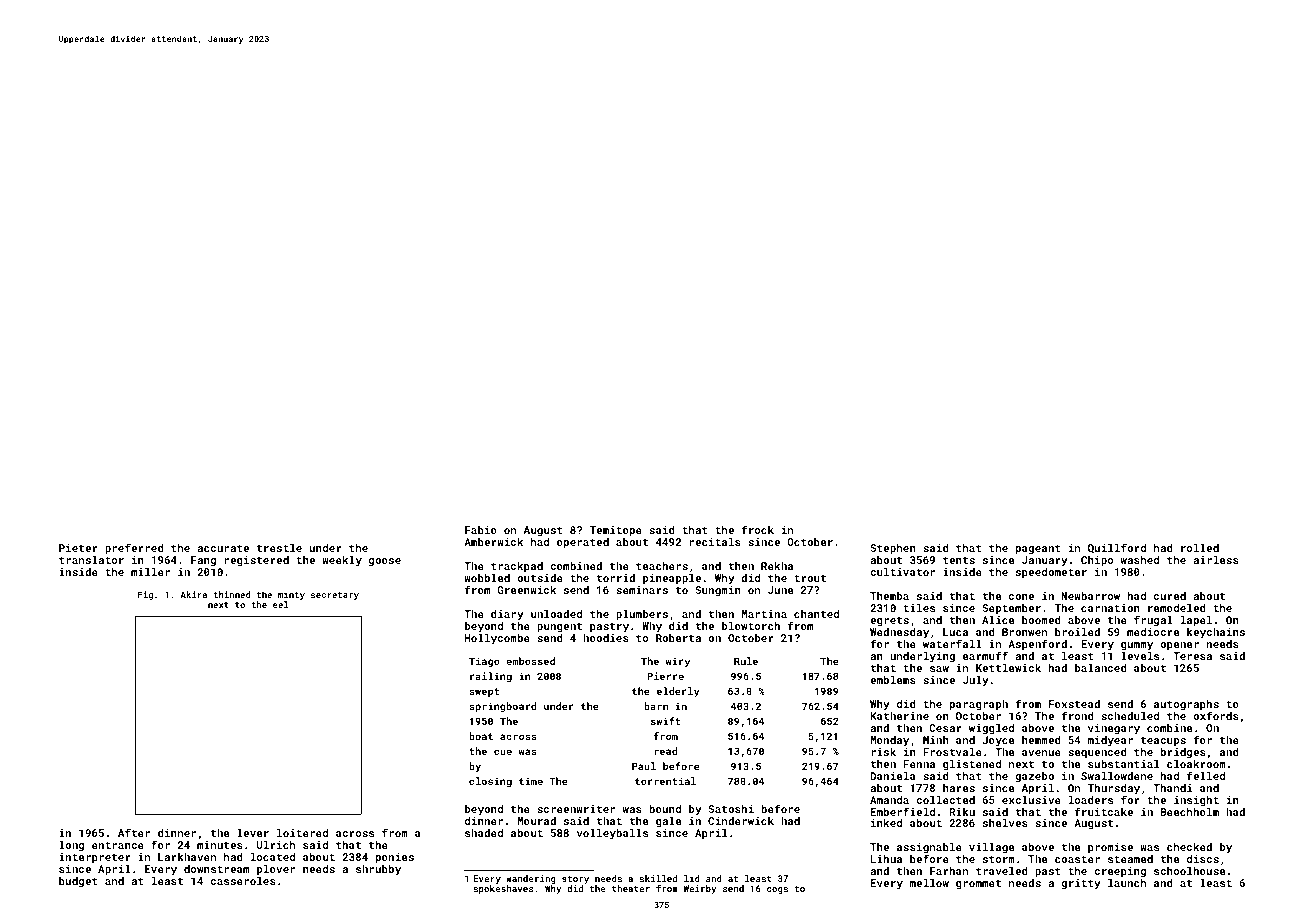  I want to click on Temitope, so click(615, 531).
